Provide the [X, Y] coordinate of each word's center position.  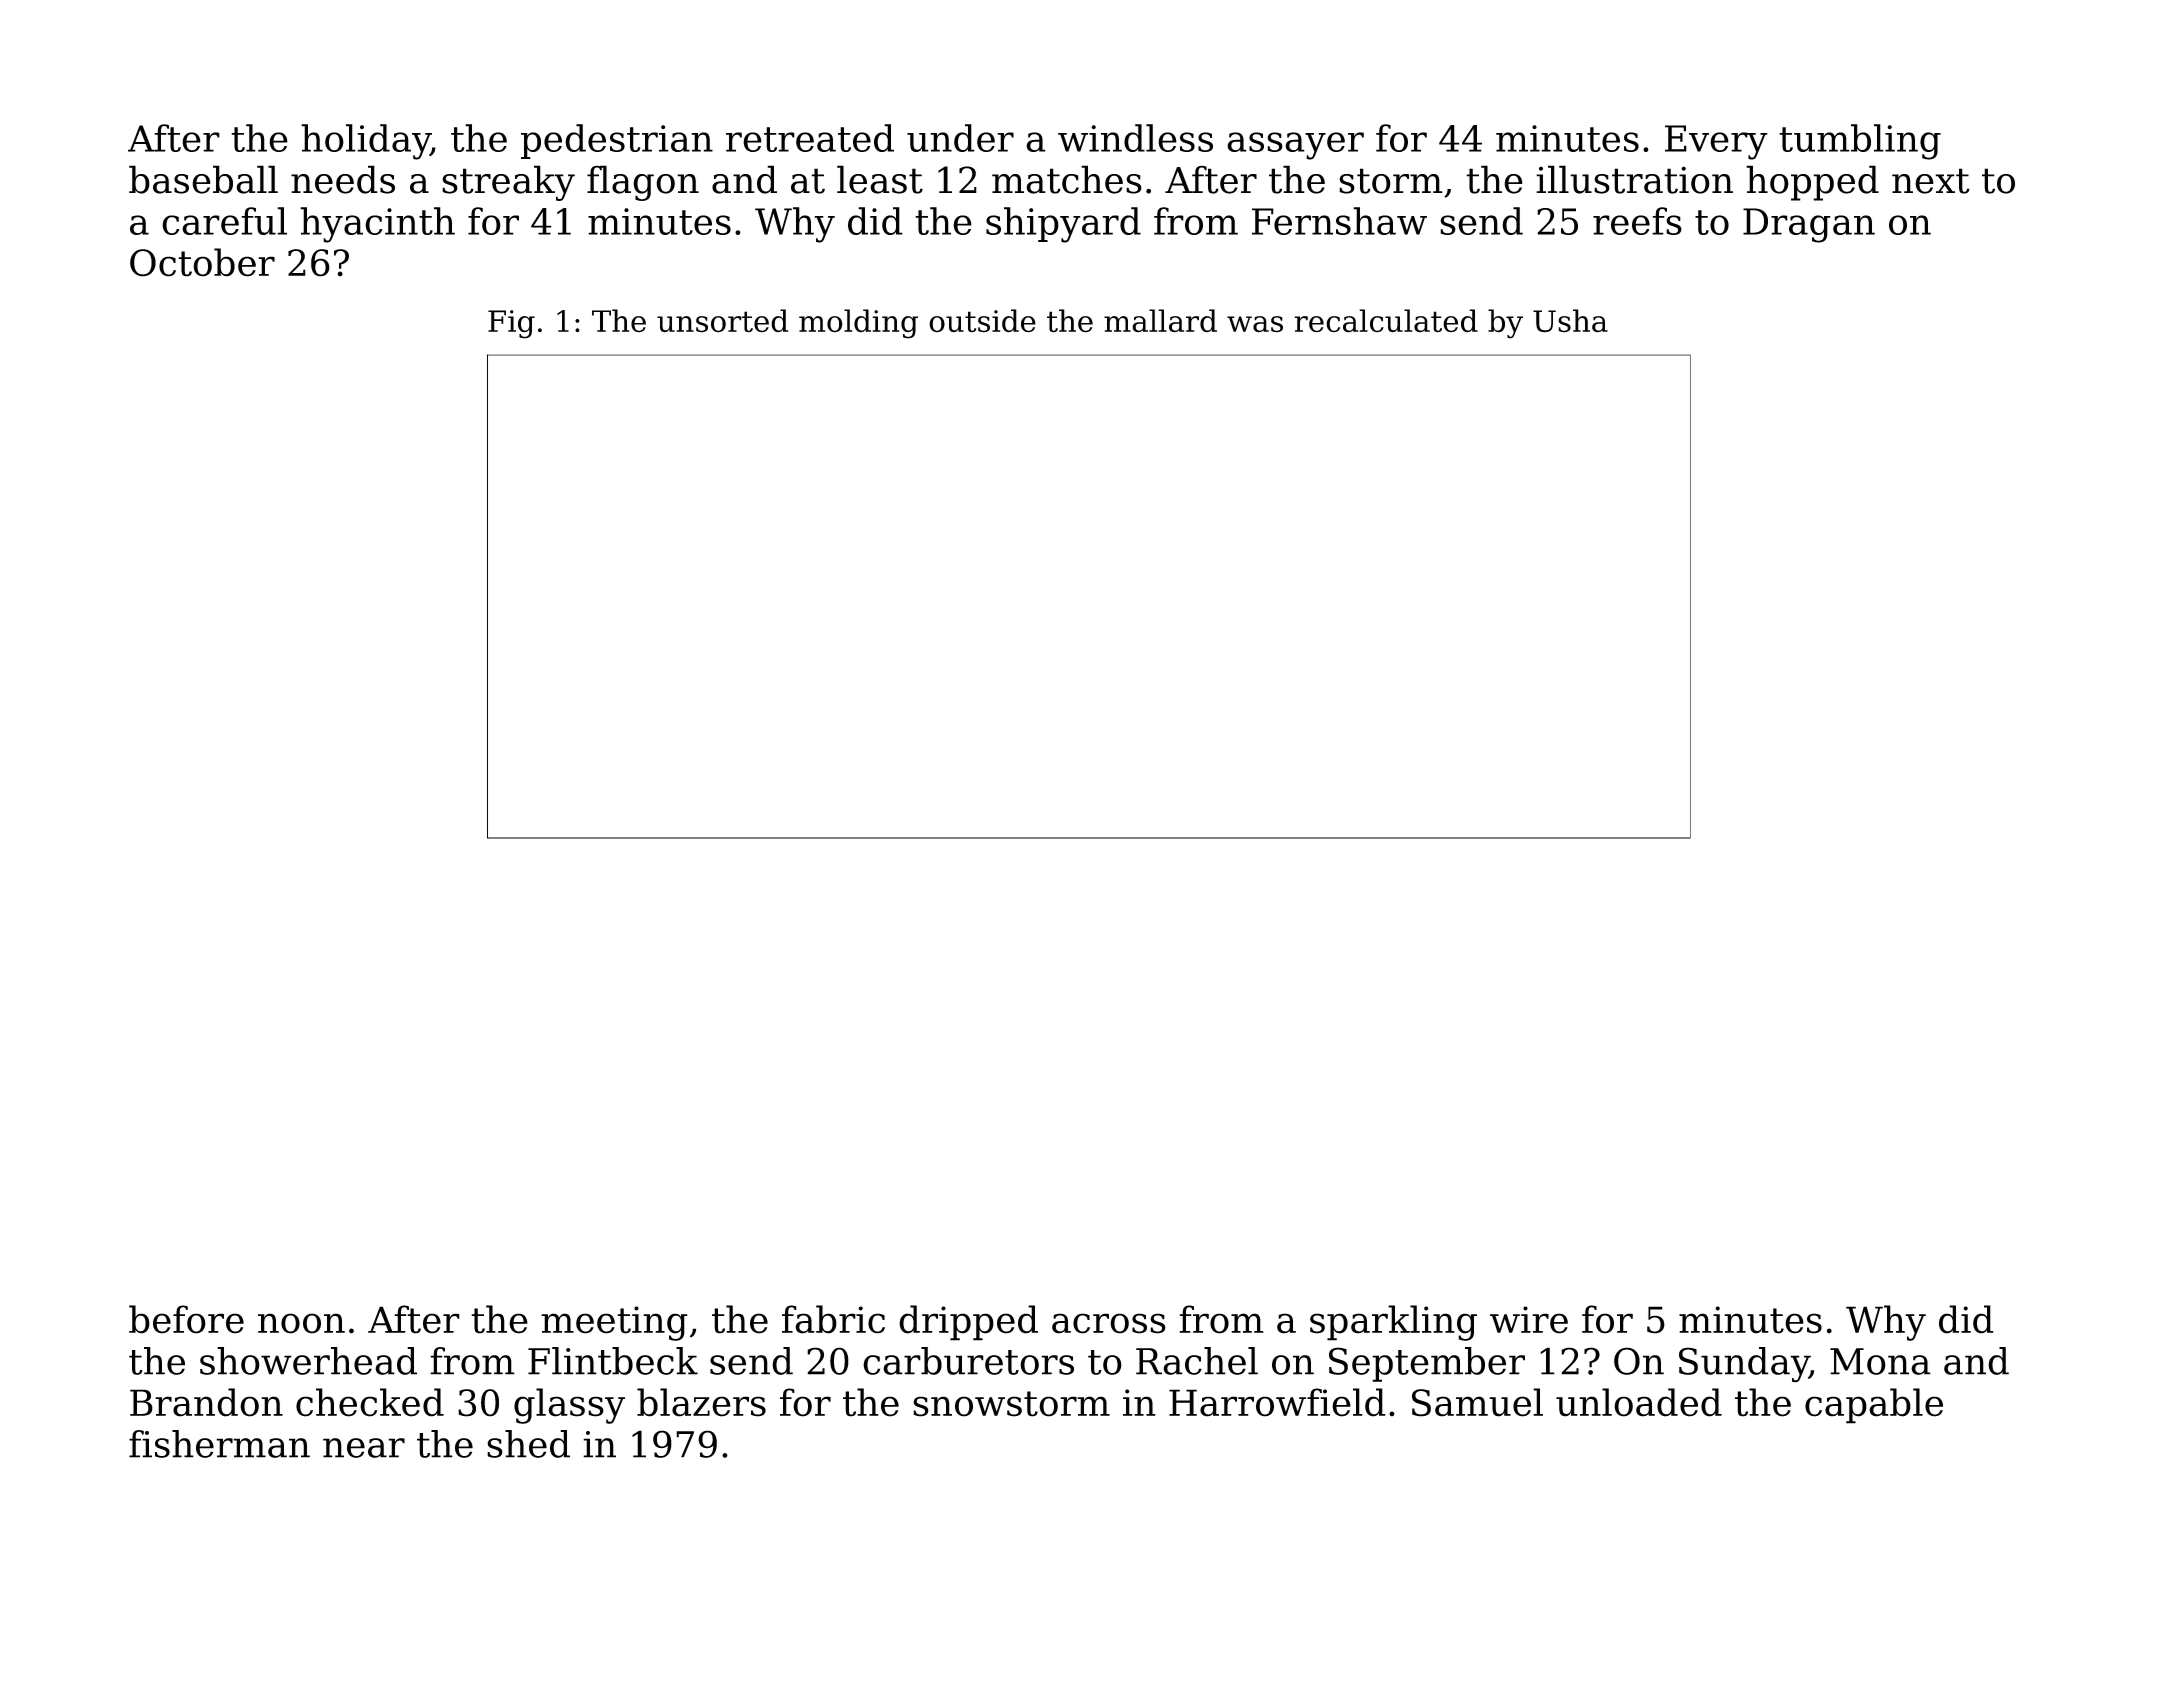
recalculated [1386, 321]
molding [858, 324]
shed [528, 1444]
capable [1874, 1406]
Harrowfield [1277, 1402]
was [1255, 324]
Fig [511, 324]
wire [1529, 1320]
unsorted [722, 321]
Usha [1570, 321]
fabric [833, 1319]
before [186, 1319]
